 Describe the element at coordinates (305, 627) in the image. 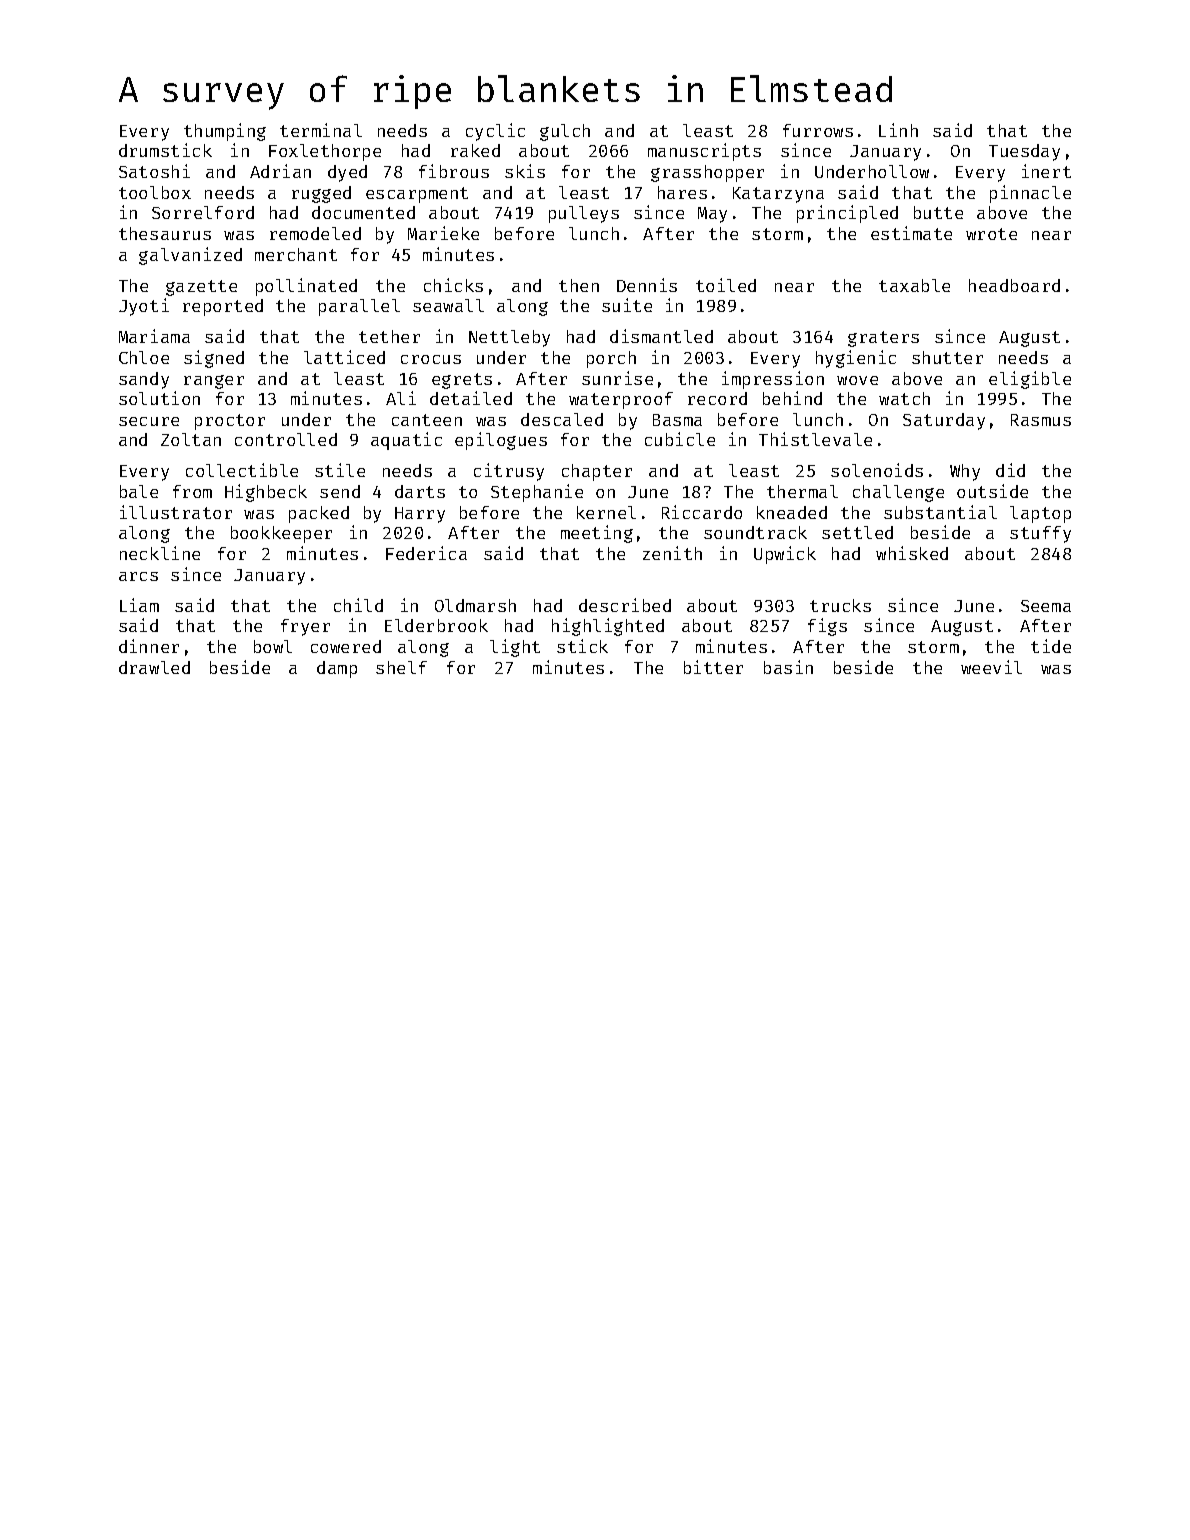

I see `fryer` at that location.
